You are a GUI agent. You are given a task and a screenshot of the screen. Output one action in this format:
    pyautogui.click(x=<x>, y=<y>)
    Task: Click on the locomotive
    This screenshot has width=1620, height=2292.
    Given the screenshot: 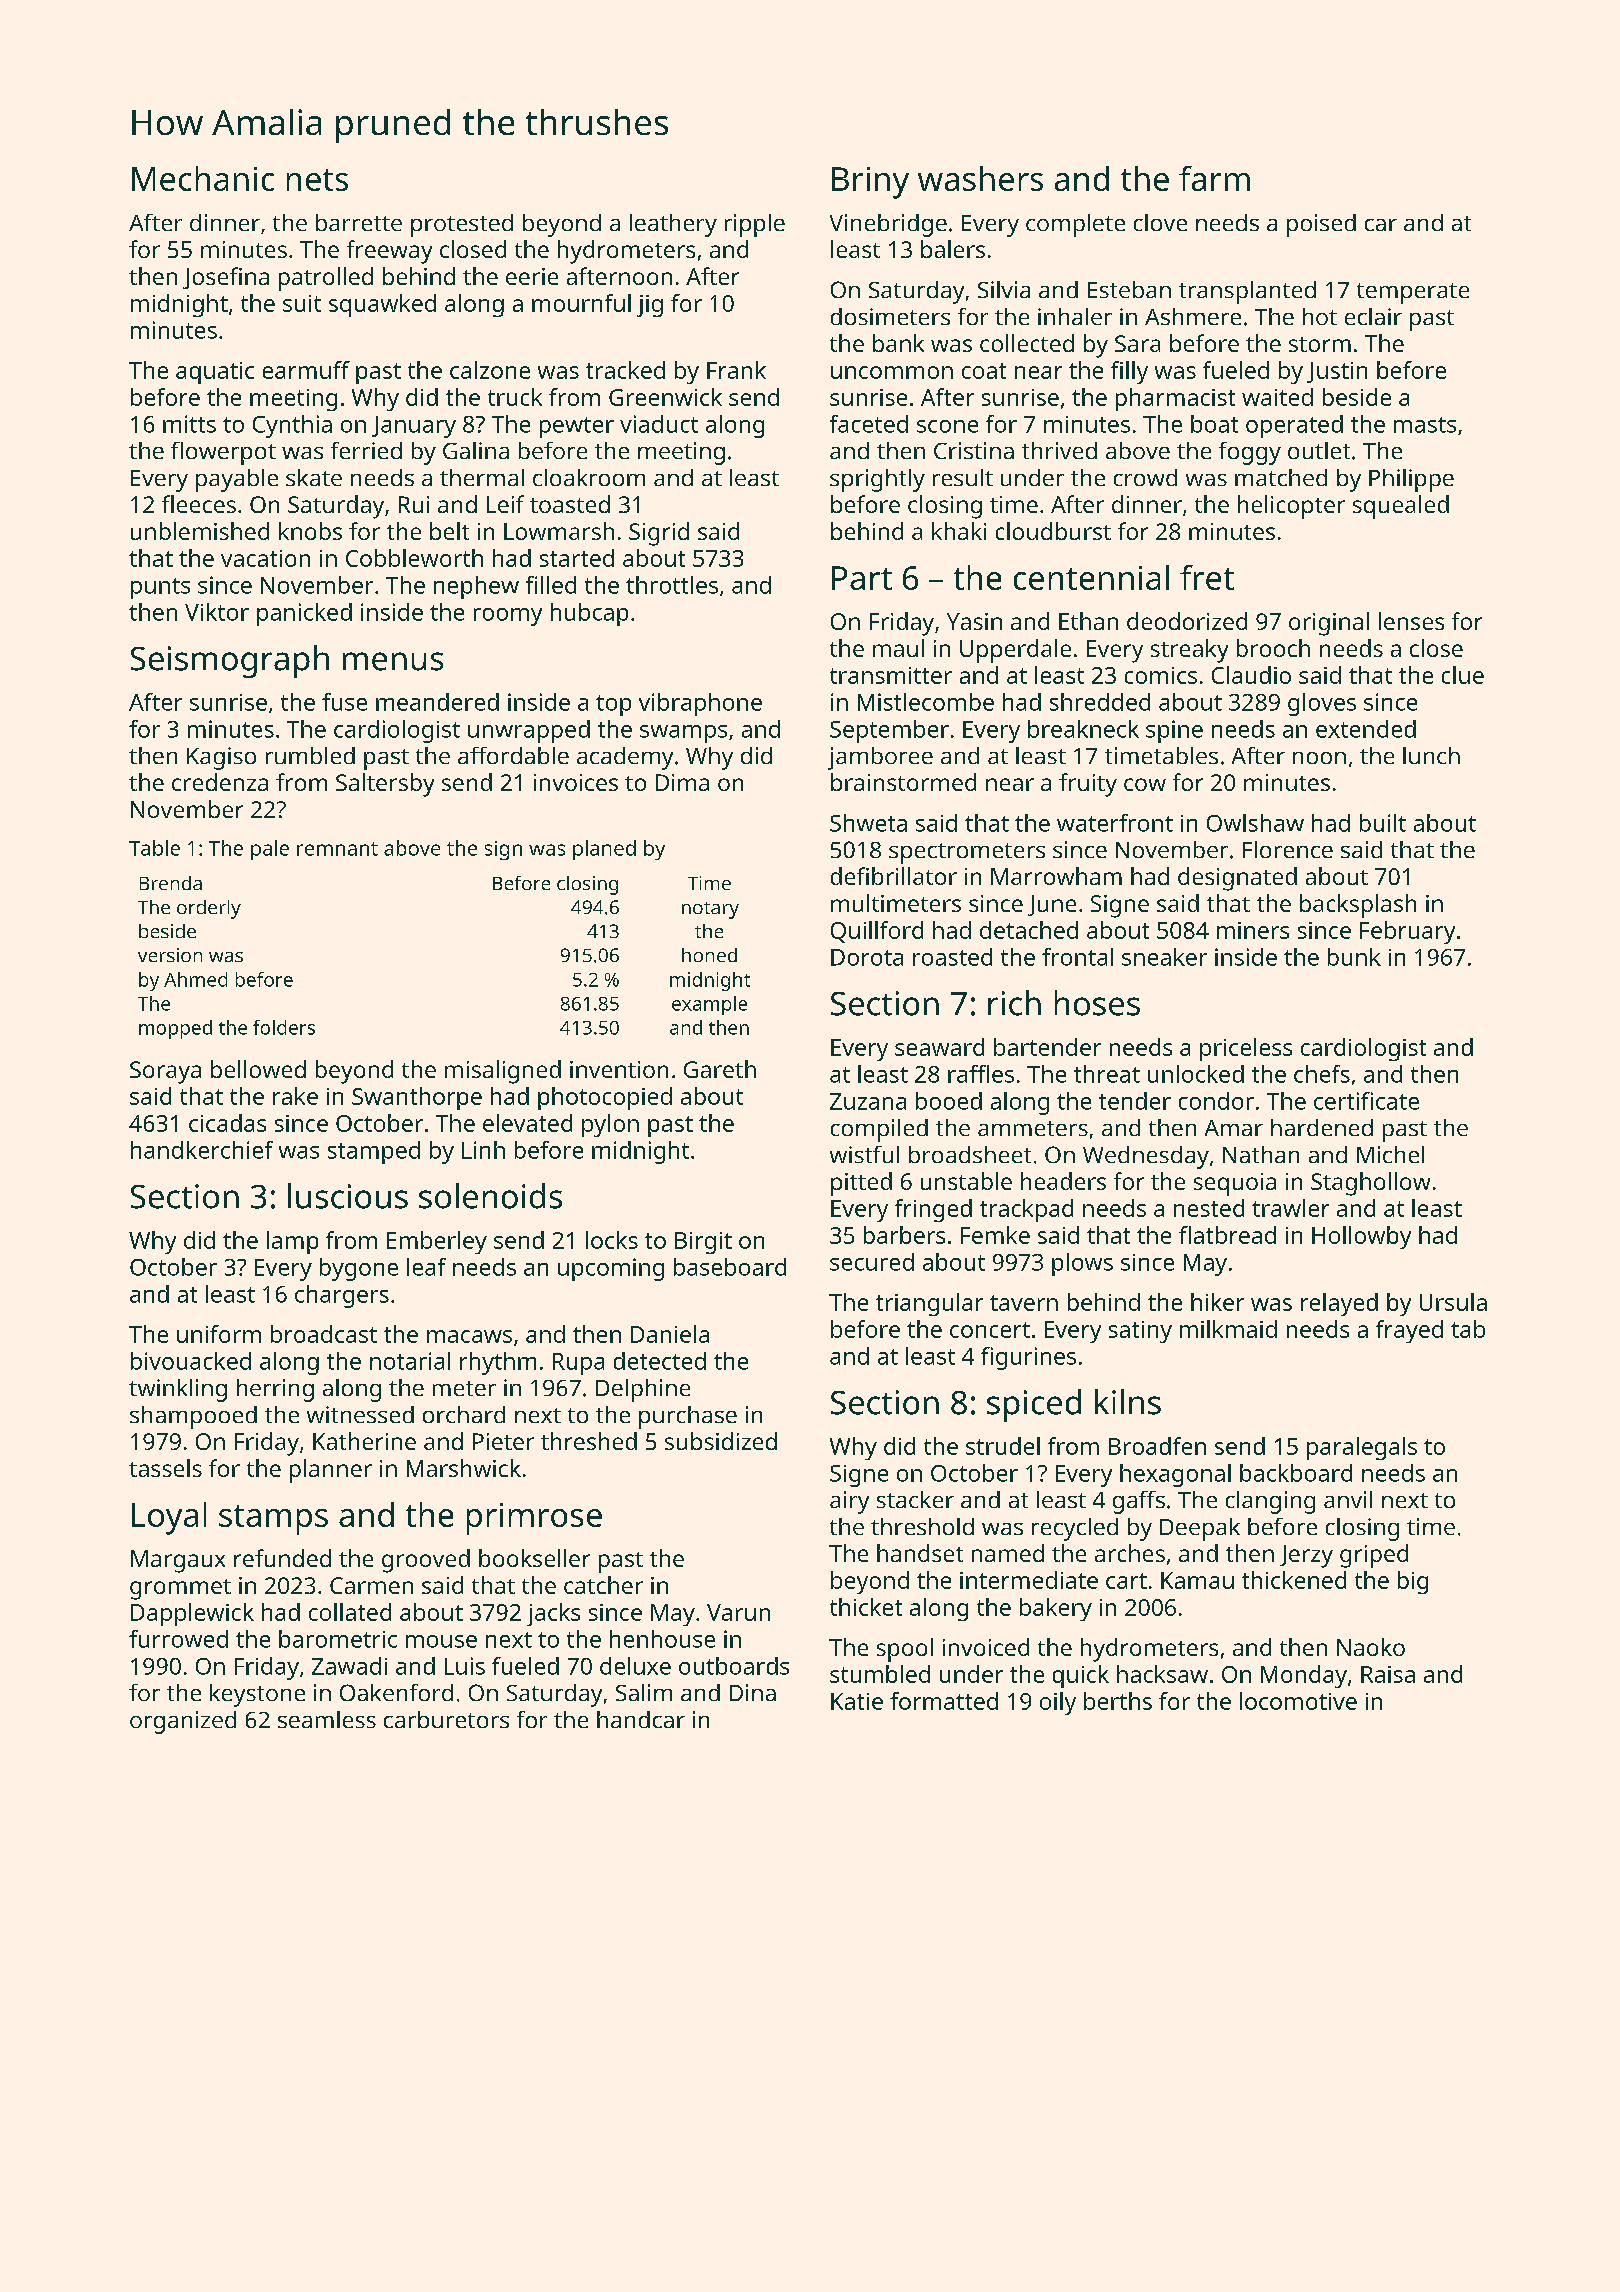 What is the action you would take?
    pyautogui.click(x=1298, y=1701)
